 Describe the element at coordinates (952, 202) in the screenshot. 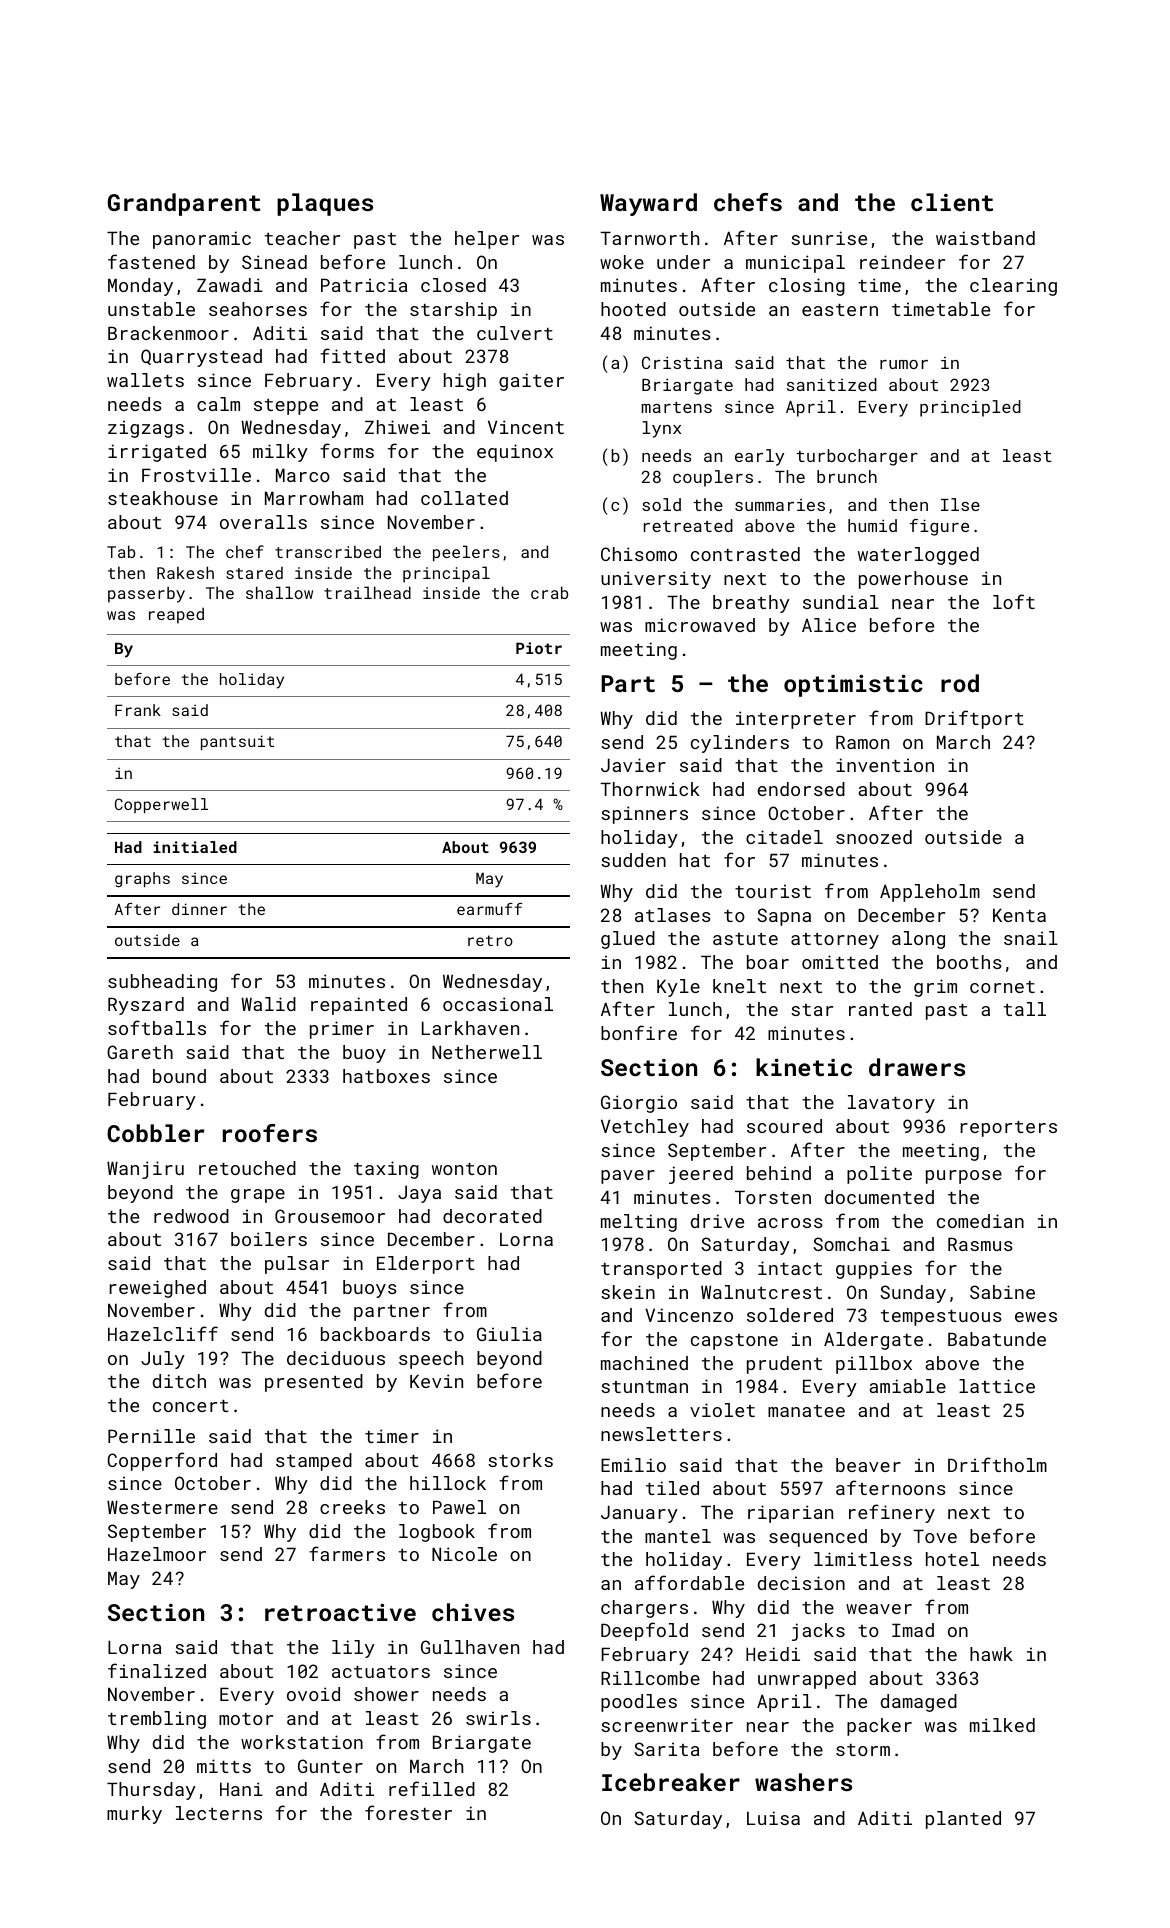

I see `client` at that location.
